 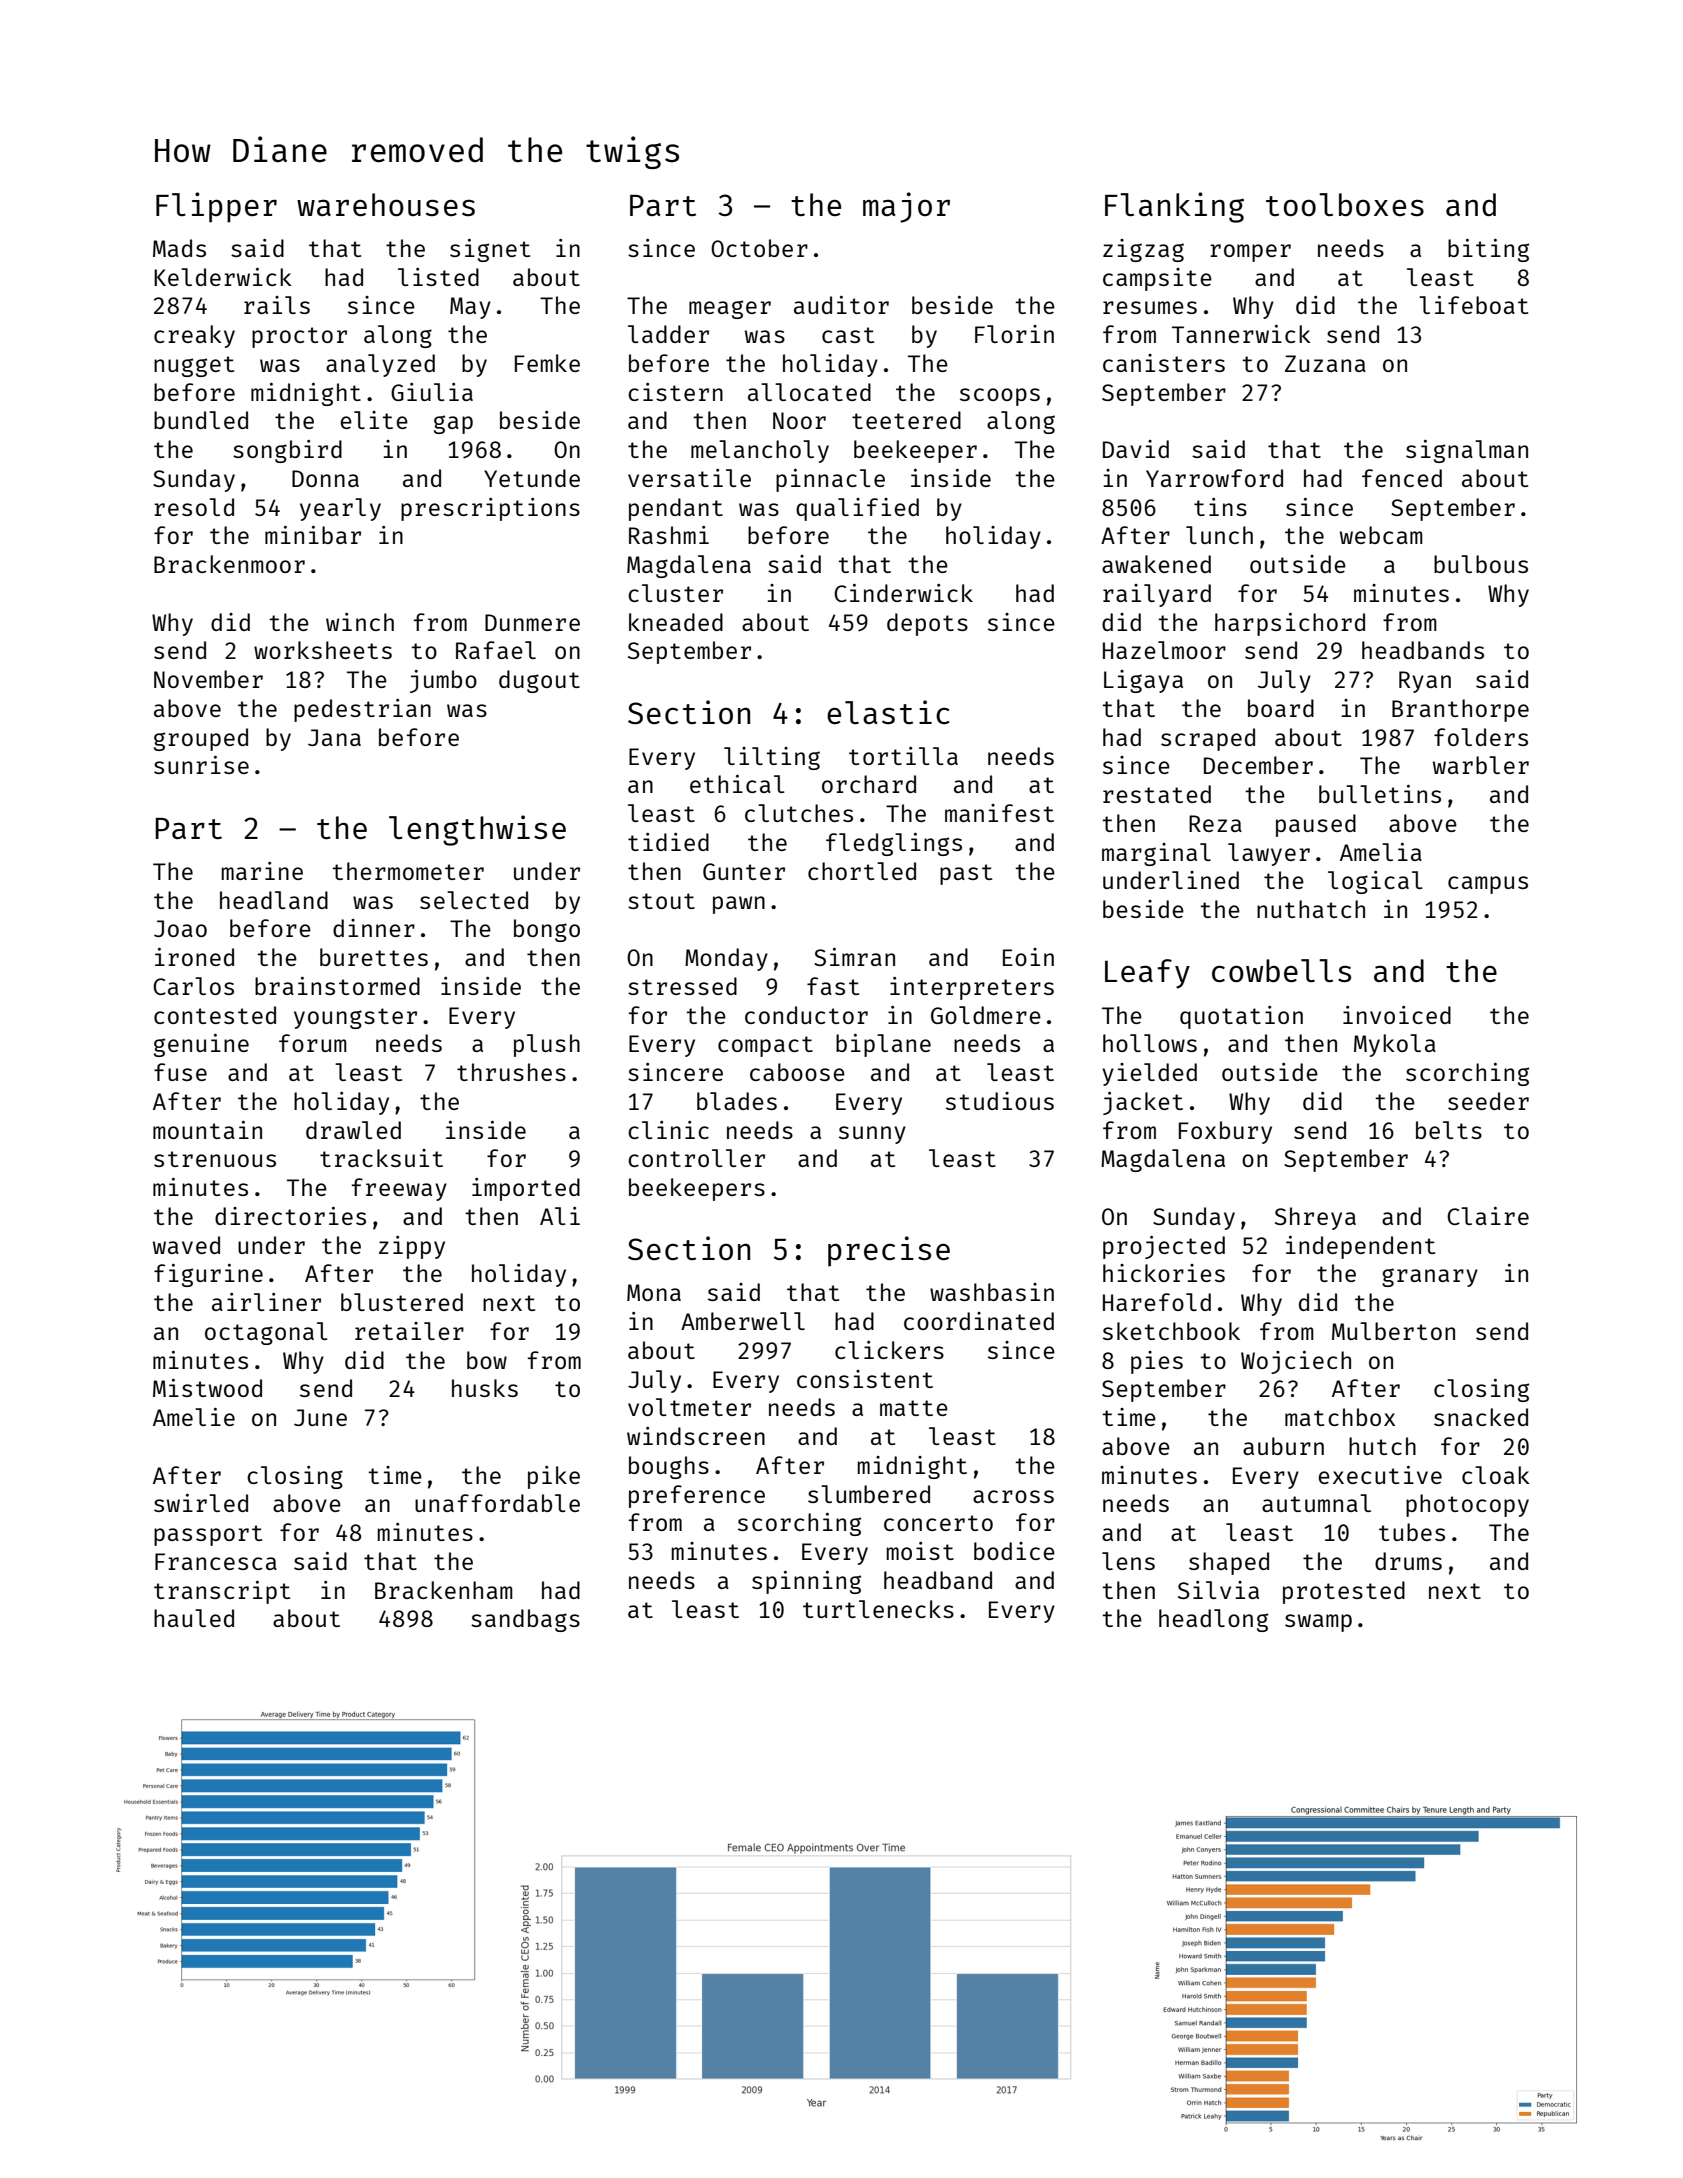 What do you see at coordinates (1219, 535) in the document?
I see `lunch` at bounding box center [1219, 535].
